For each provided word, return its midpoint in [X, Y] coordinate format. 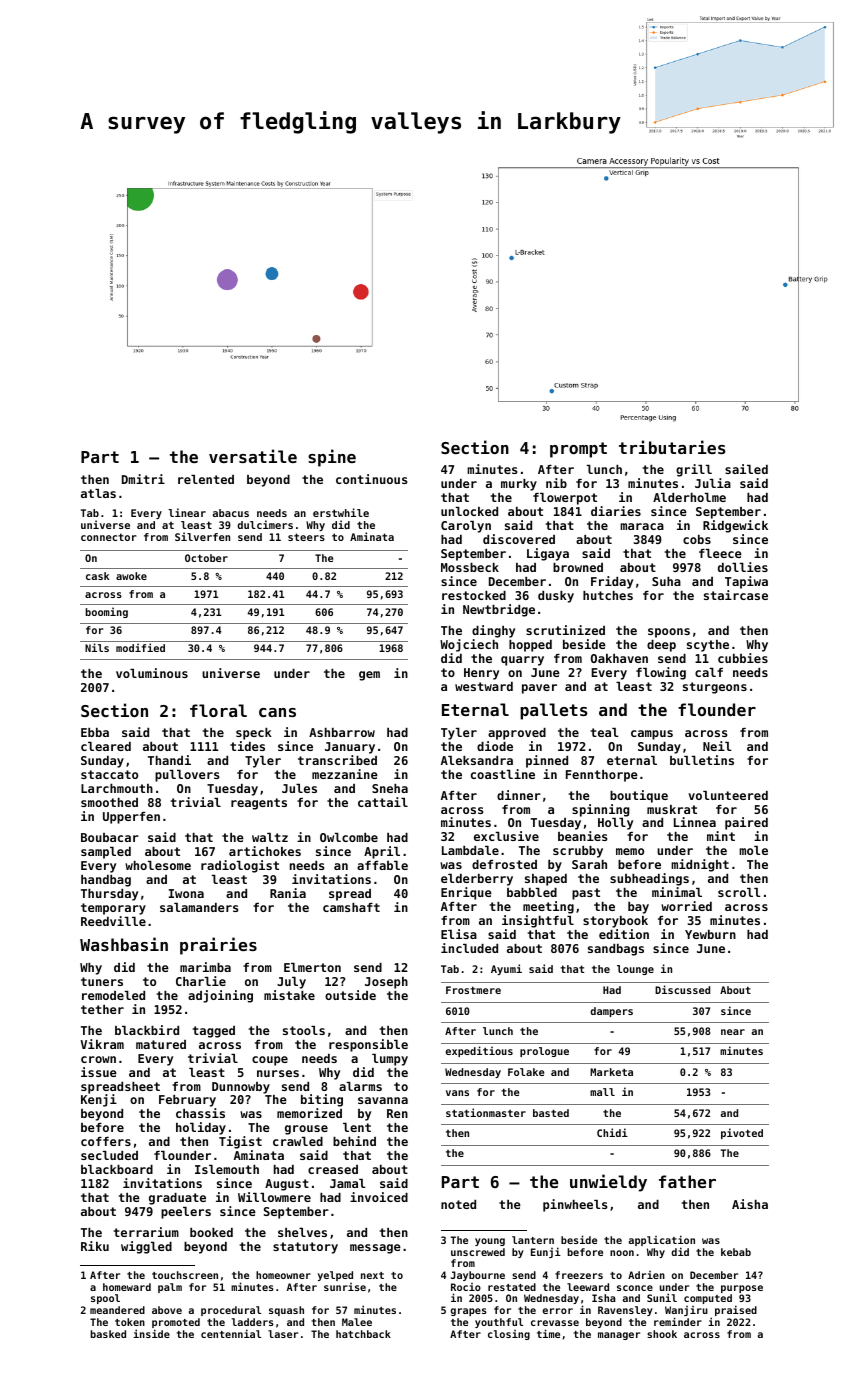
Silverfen [202, 536]
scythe [708, 646]
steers [306, 537]
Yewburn [710, 934]
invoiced [379, 1197]
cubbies [743, 658]
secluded [109, 1155]
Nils [97, 647]
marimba [205, 967]
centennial [231, 1333]
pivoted [742, 1133]
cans [277, 712]
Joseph [386, 983]
